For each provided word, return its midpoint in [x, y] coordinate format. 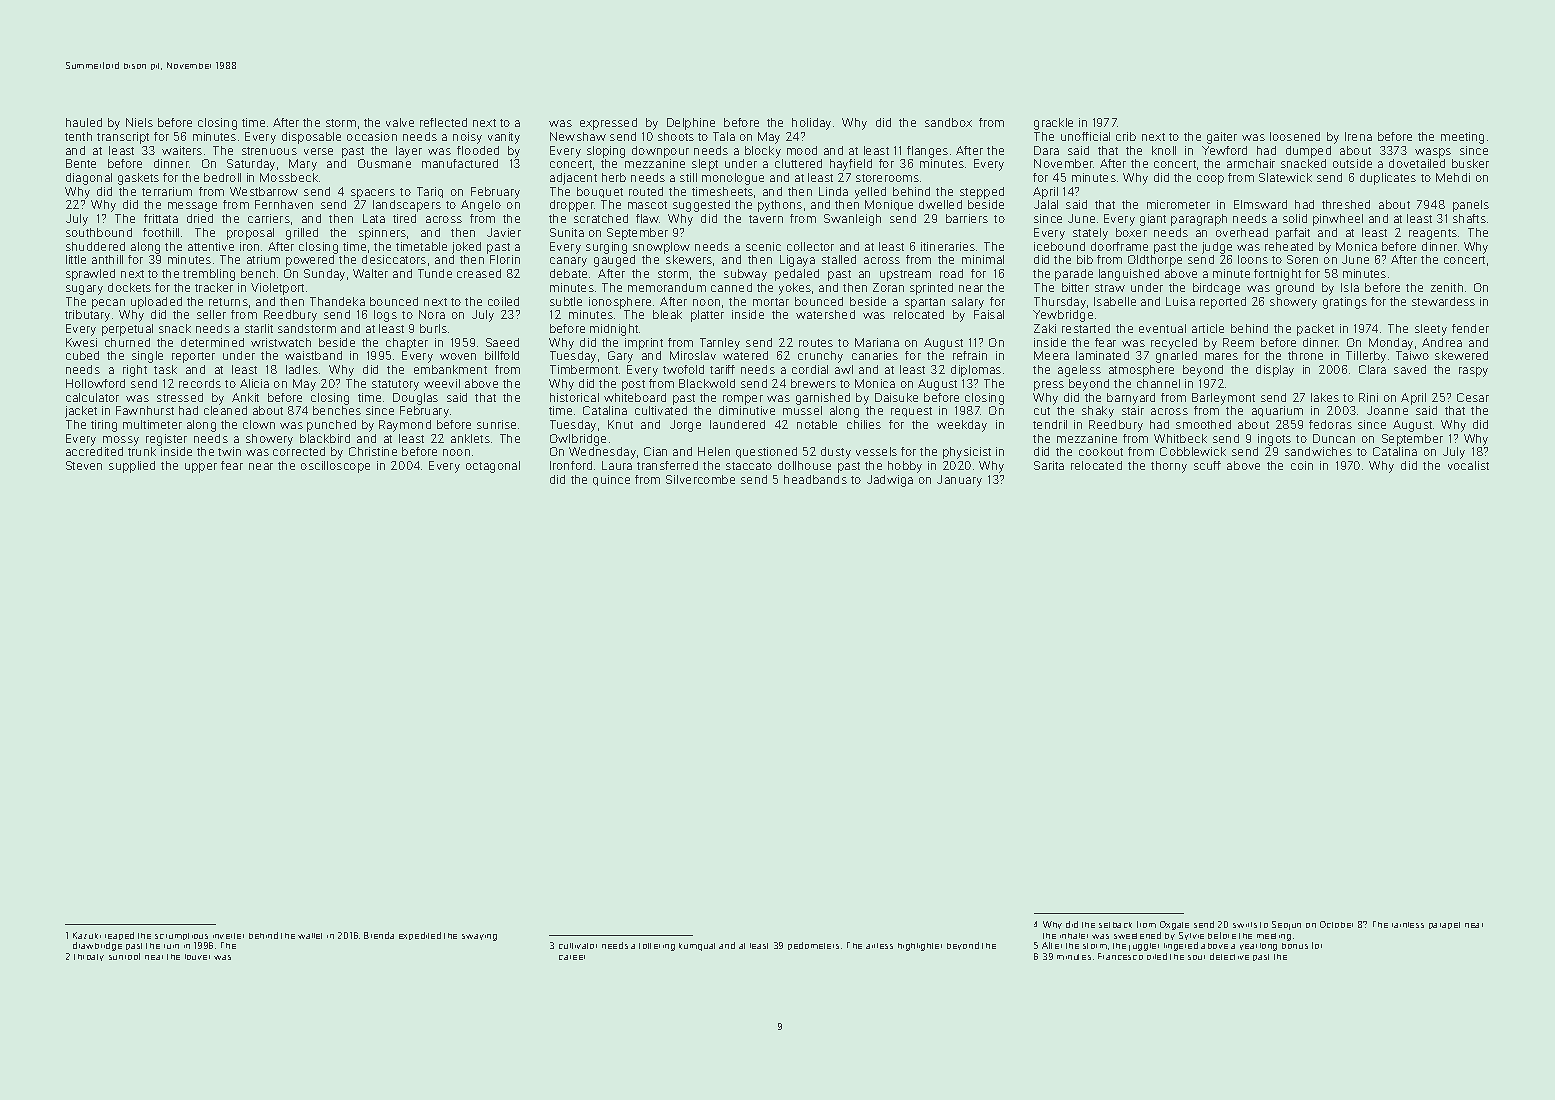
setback [1115, 925]
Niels [139, 122]
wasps [1433, 153]
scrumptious [181, 936]
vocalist [1468, 465]
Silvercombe [700, 479]
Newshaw [578, 136]
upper [201, 468]
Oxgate [1174, 925]
